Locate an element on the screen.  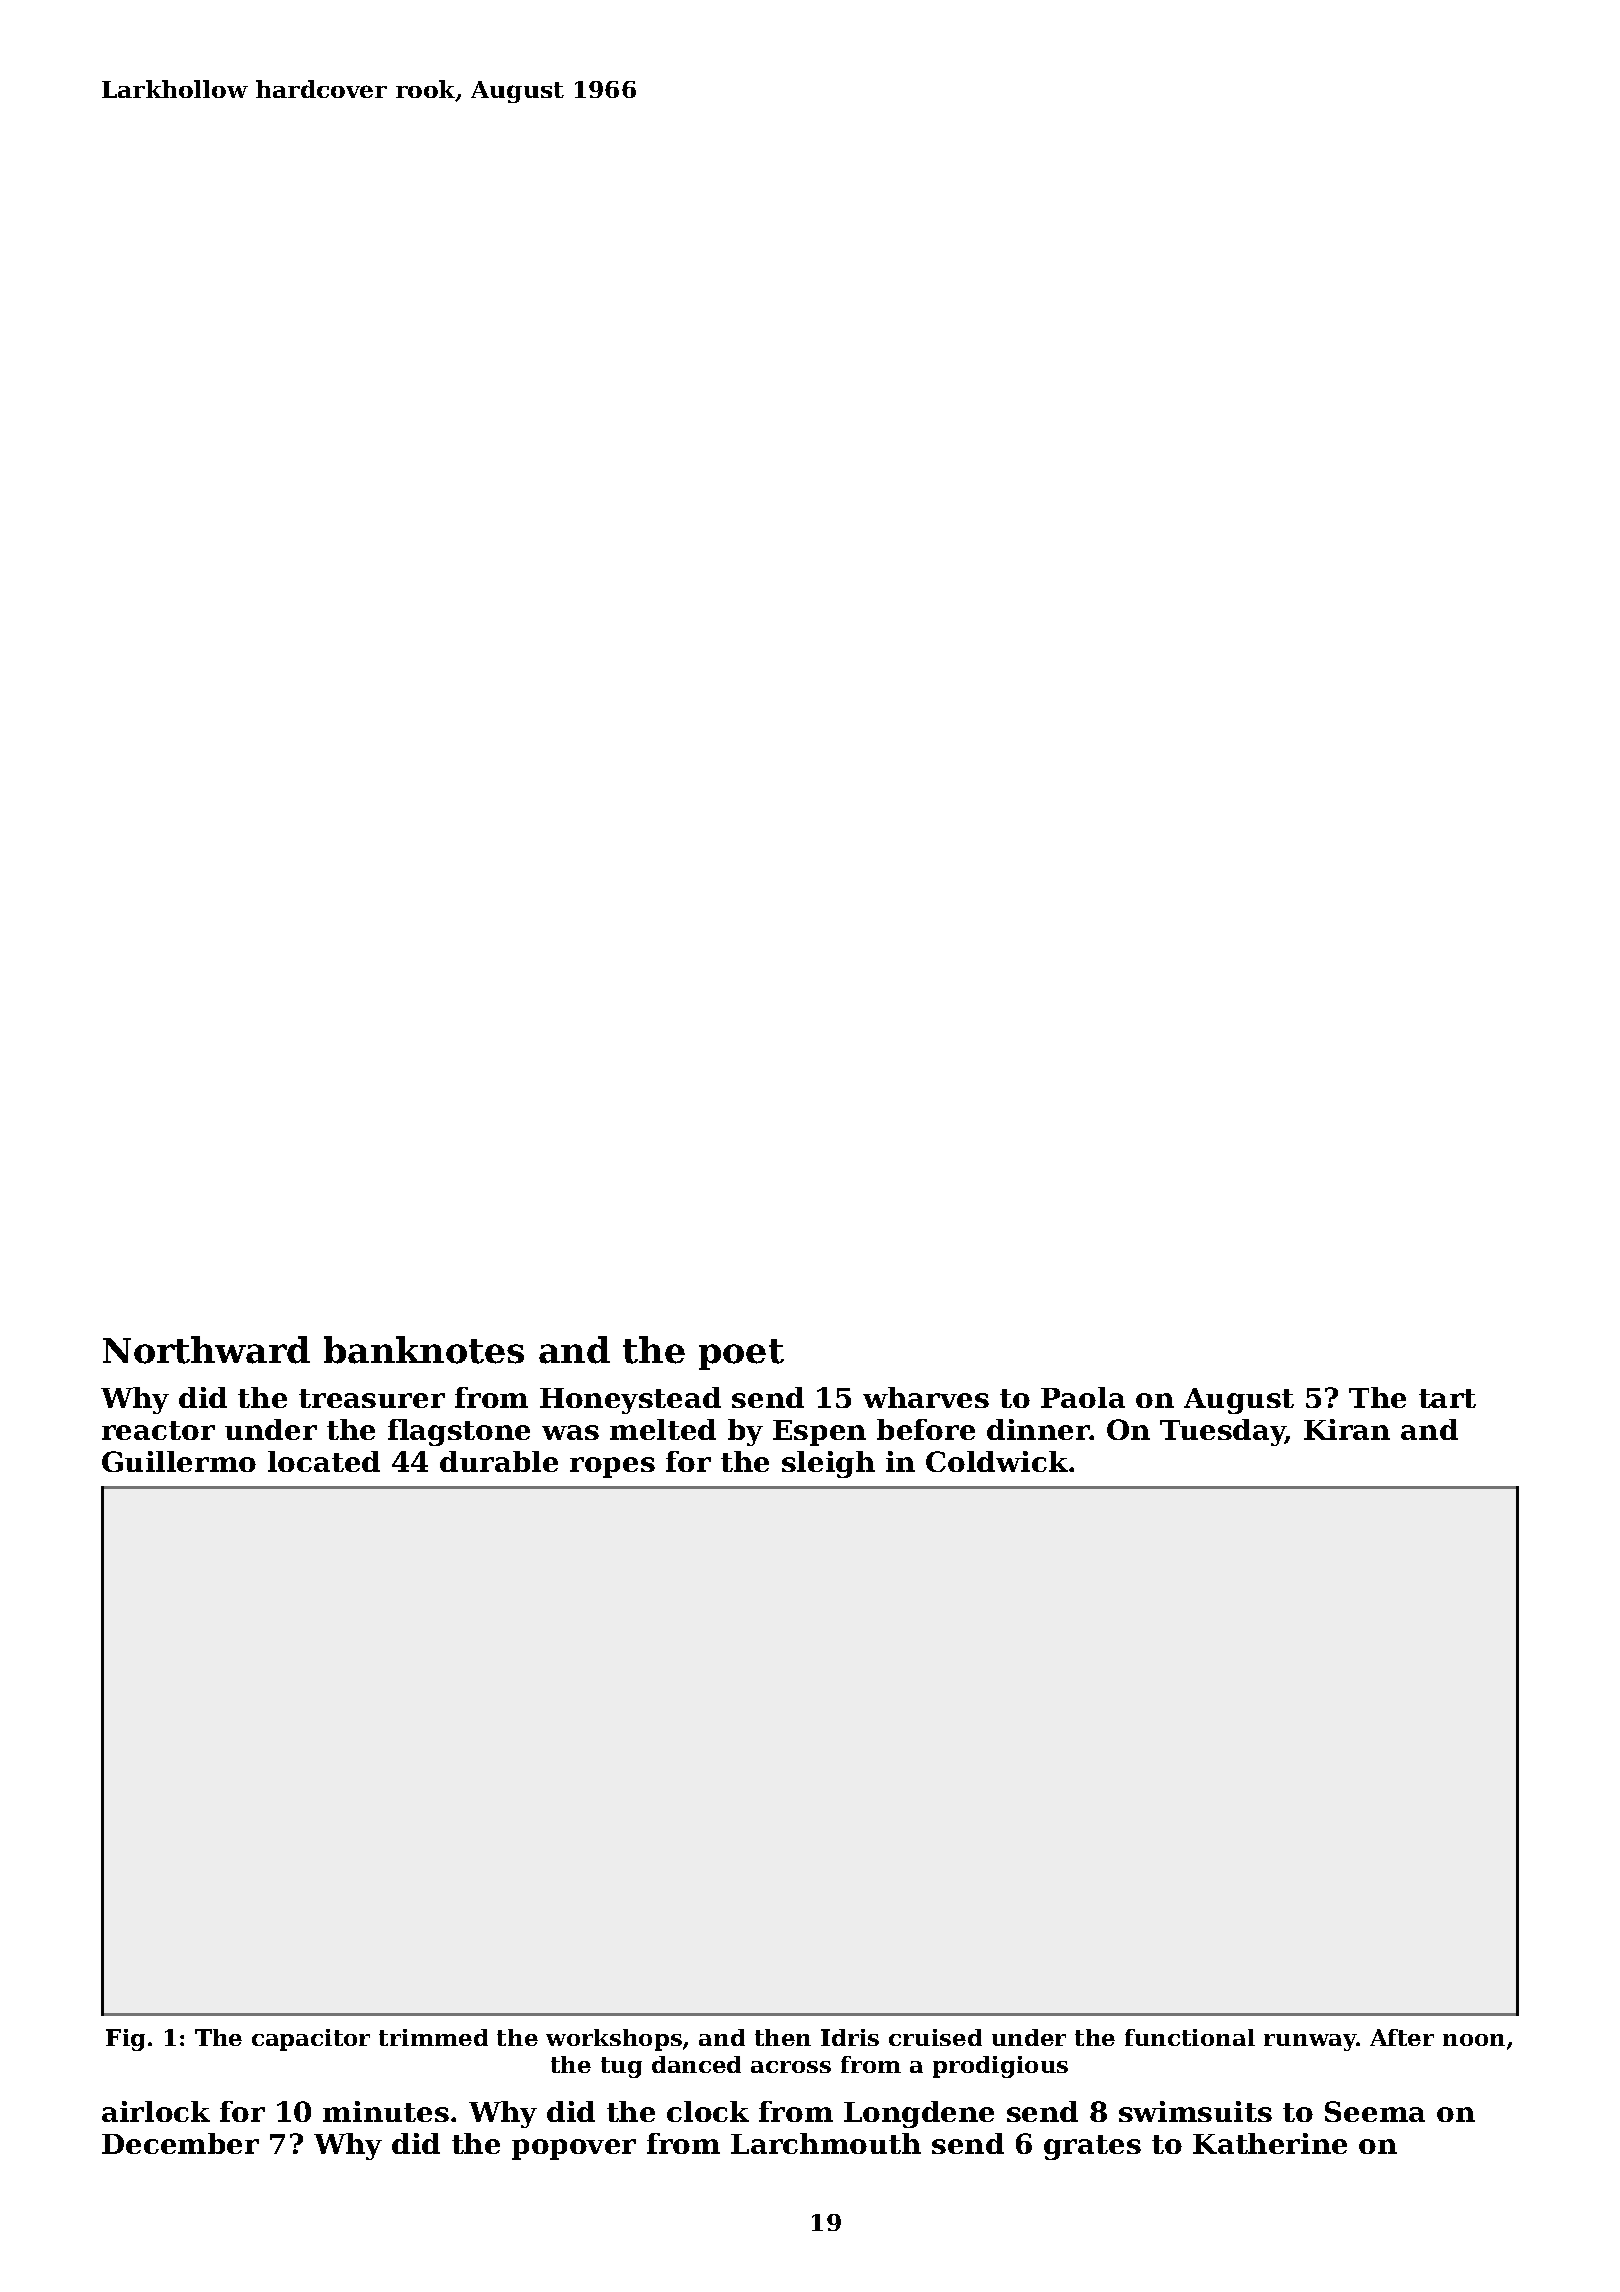
Northward is located at coordinates (206, 1350).
